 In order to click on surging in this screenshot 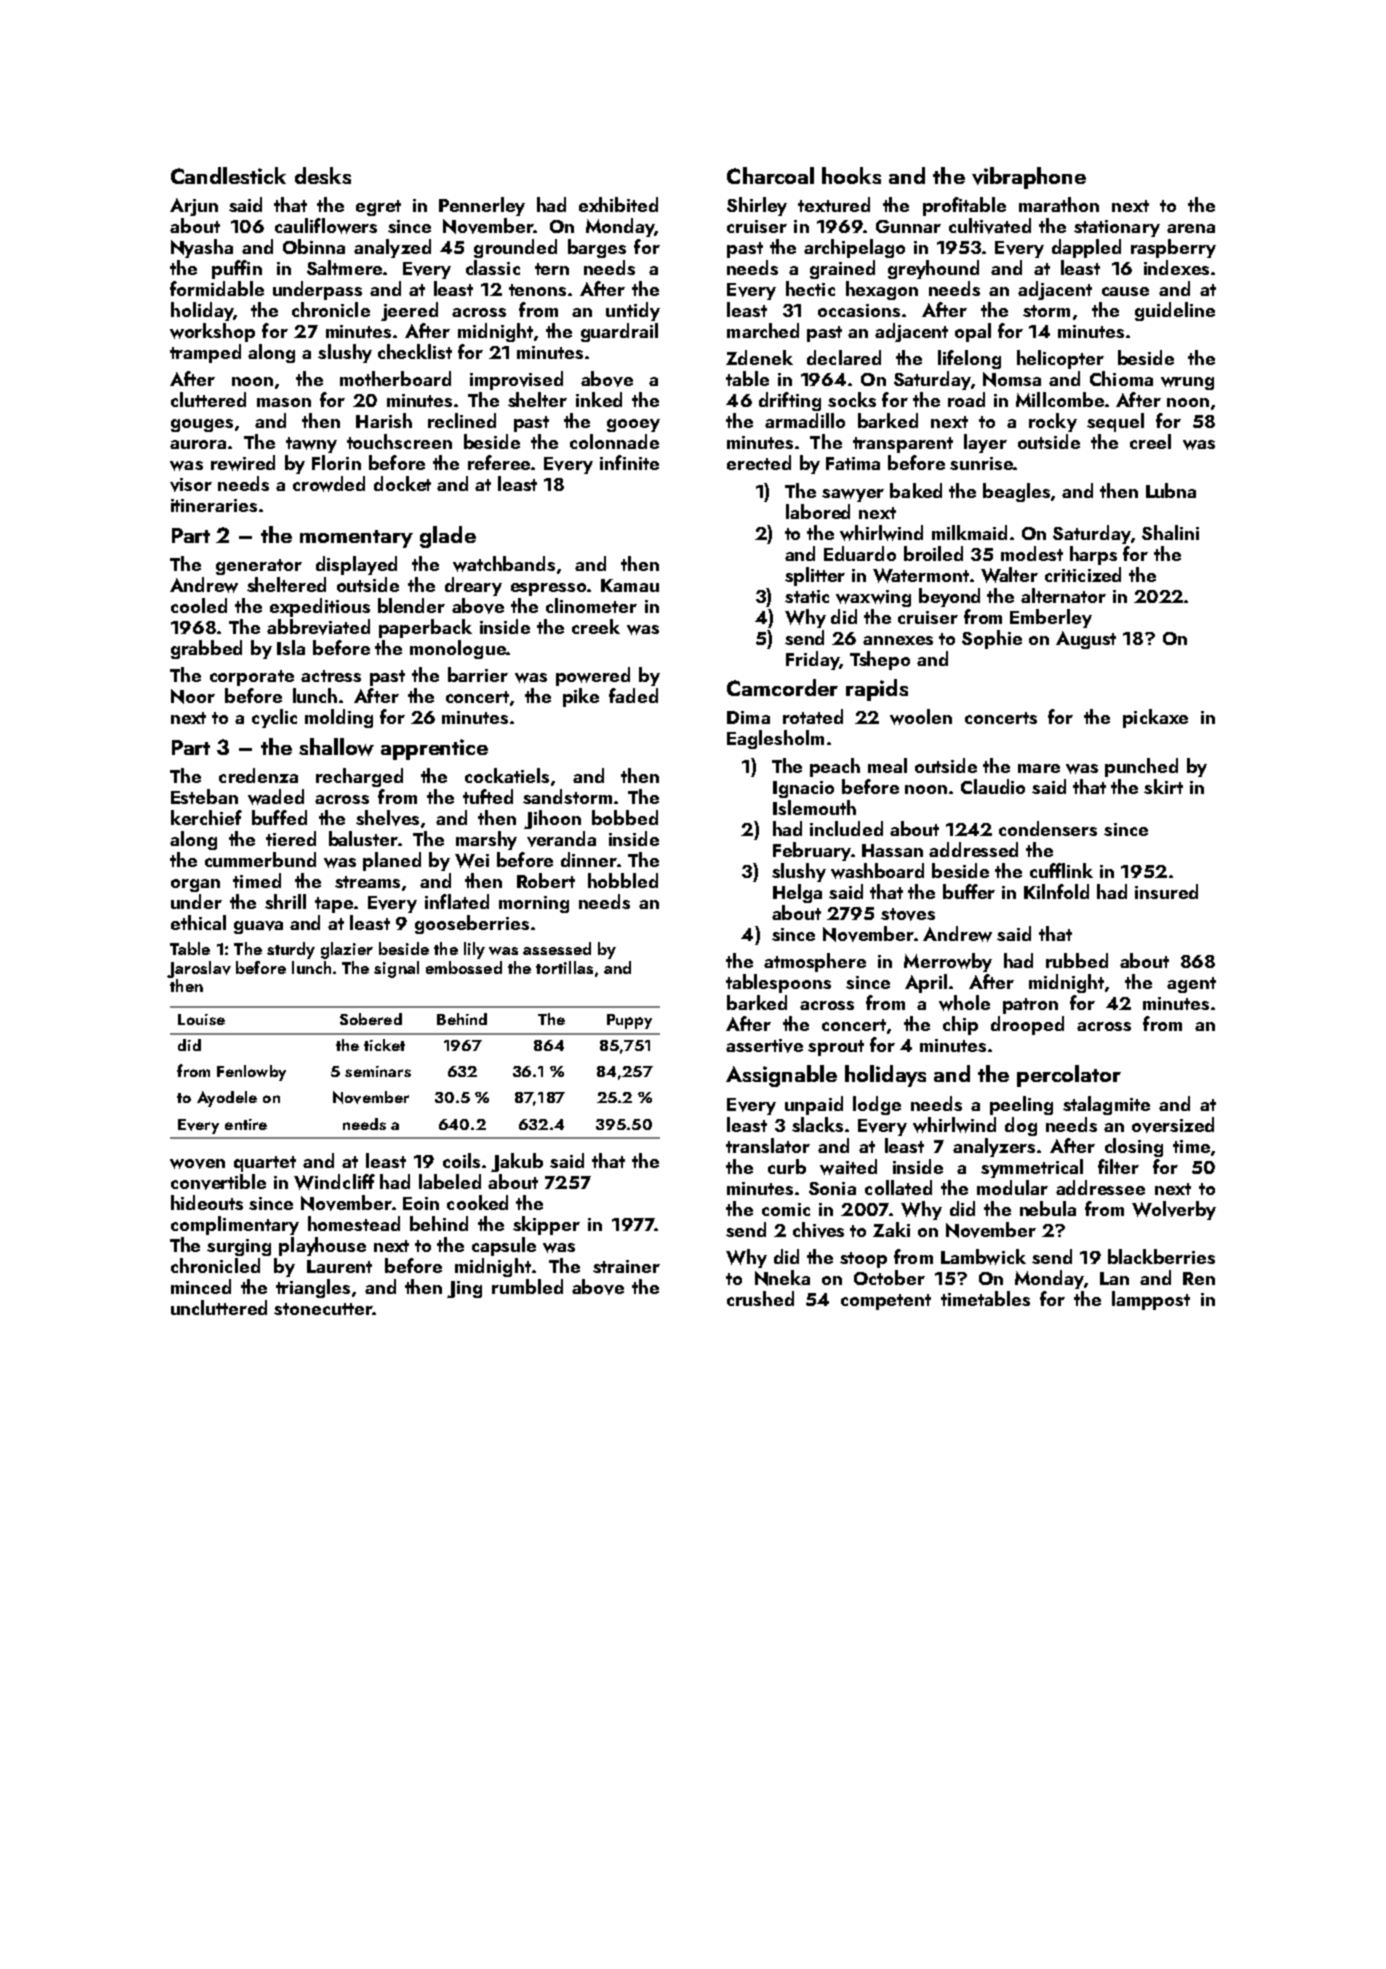, I will do `click(239, 1247)`.
